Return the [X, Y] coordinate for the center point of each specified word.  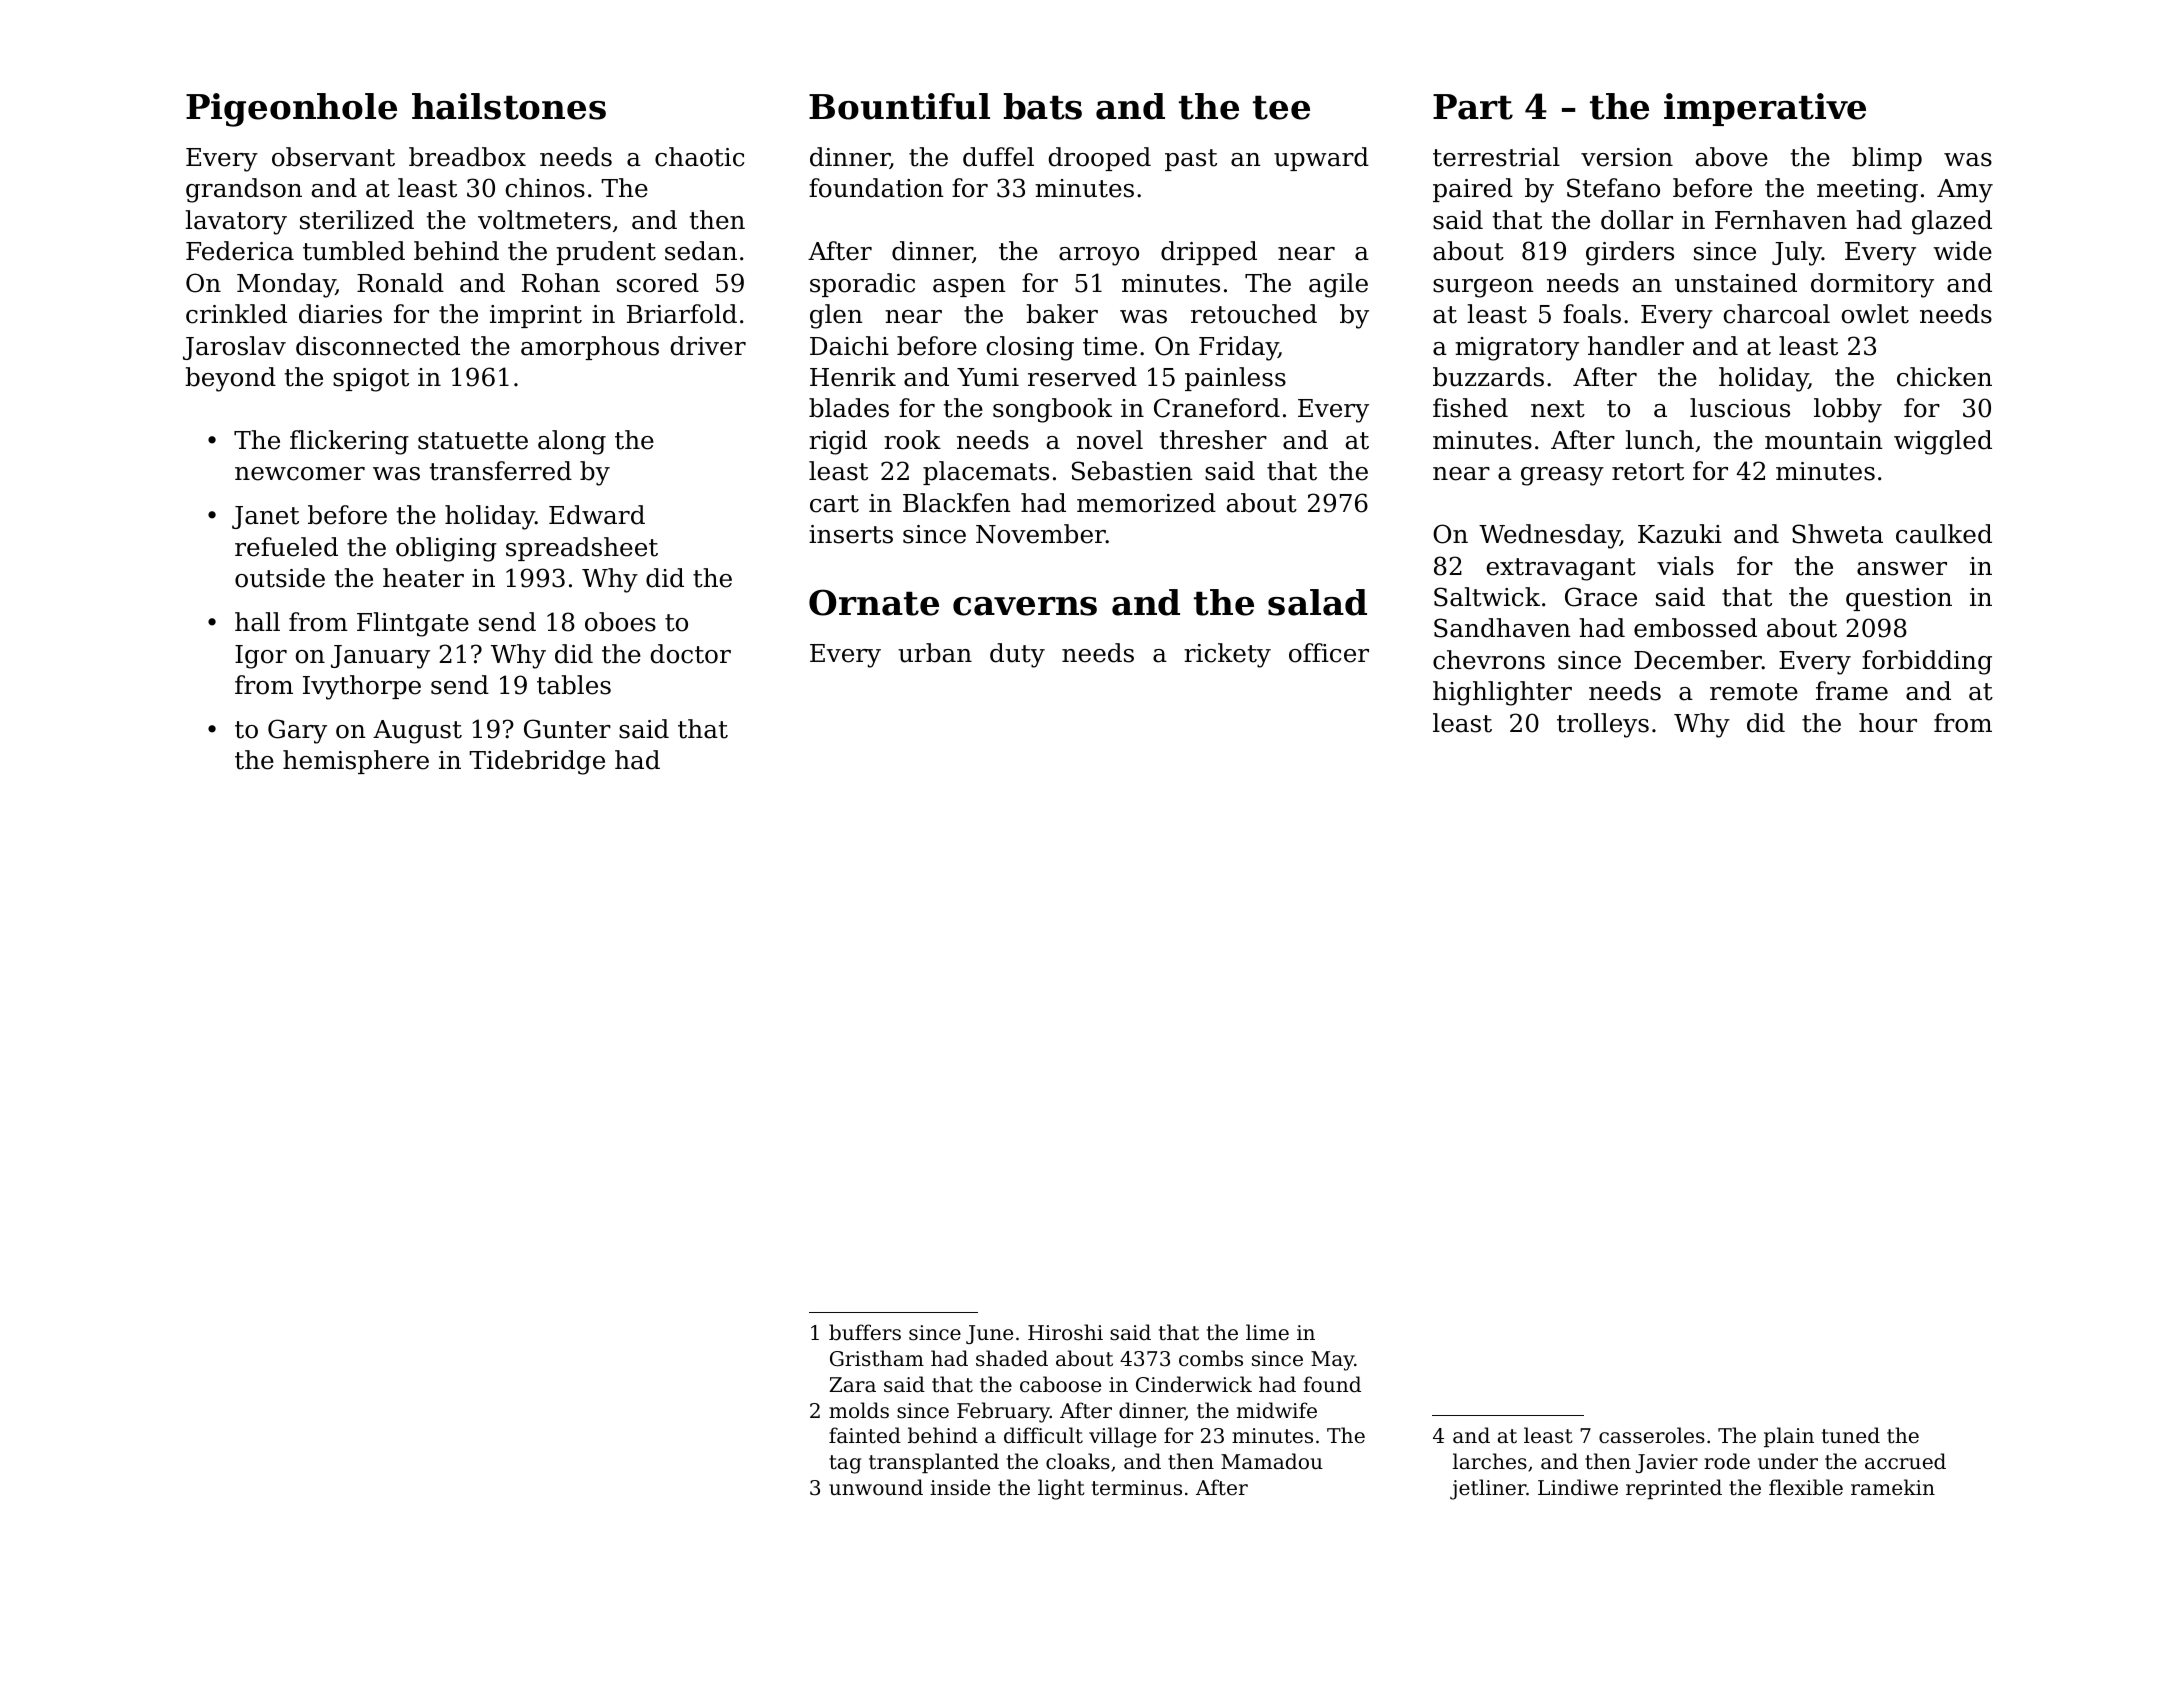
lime [1267, 1332]
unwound [876, 1487]
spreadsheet [582, 549]
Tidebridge [537, 762]
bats [1043, 106]
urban [935, 653]
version [1627, 157]
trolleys [1603, 725]
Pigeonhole [291, 110]
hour [1888, 723]
